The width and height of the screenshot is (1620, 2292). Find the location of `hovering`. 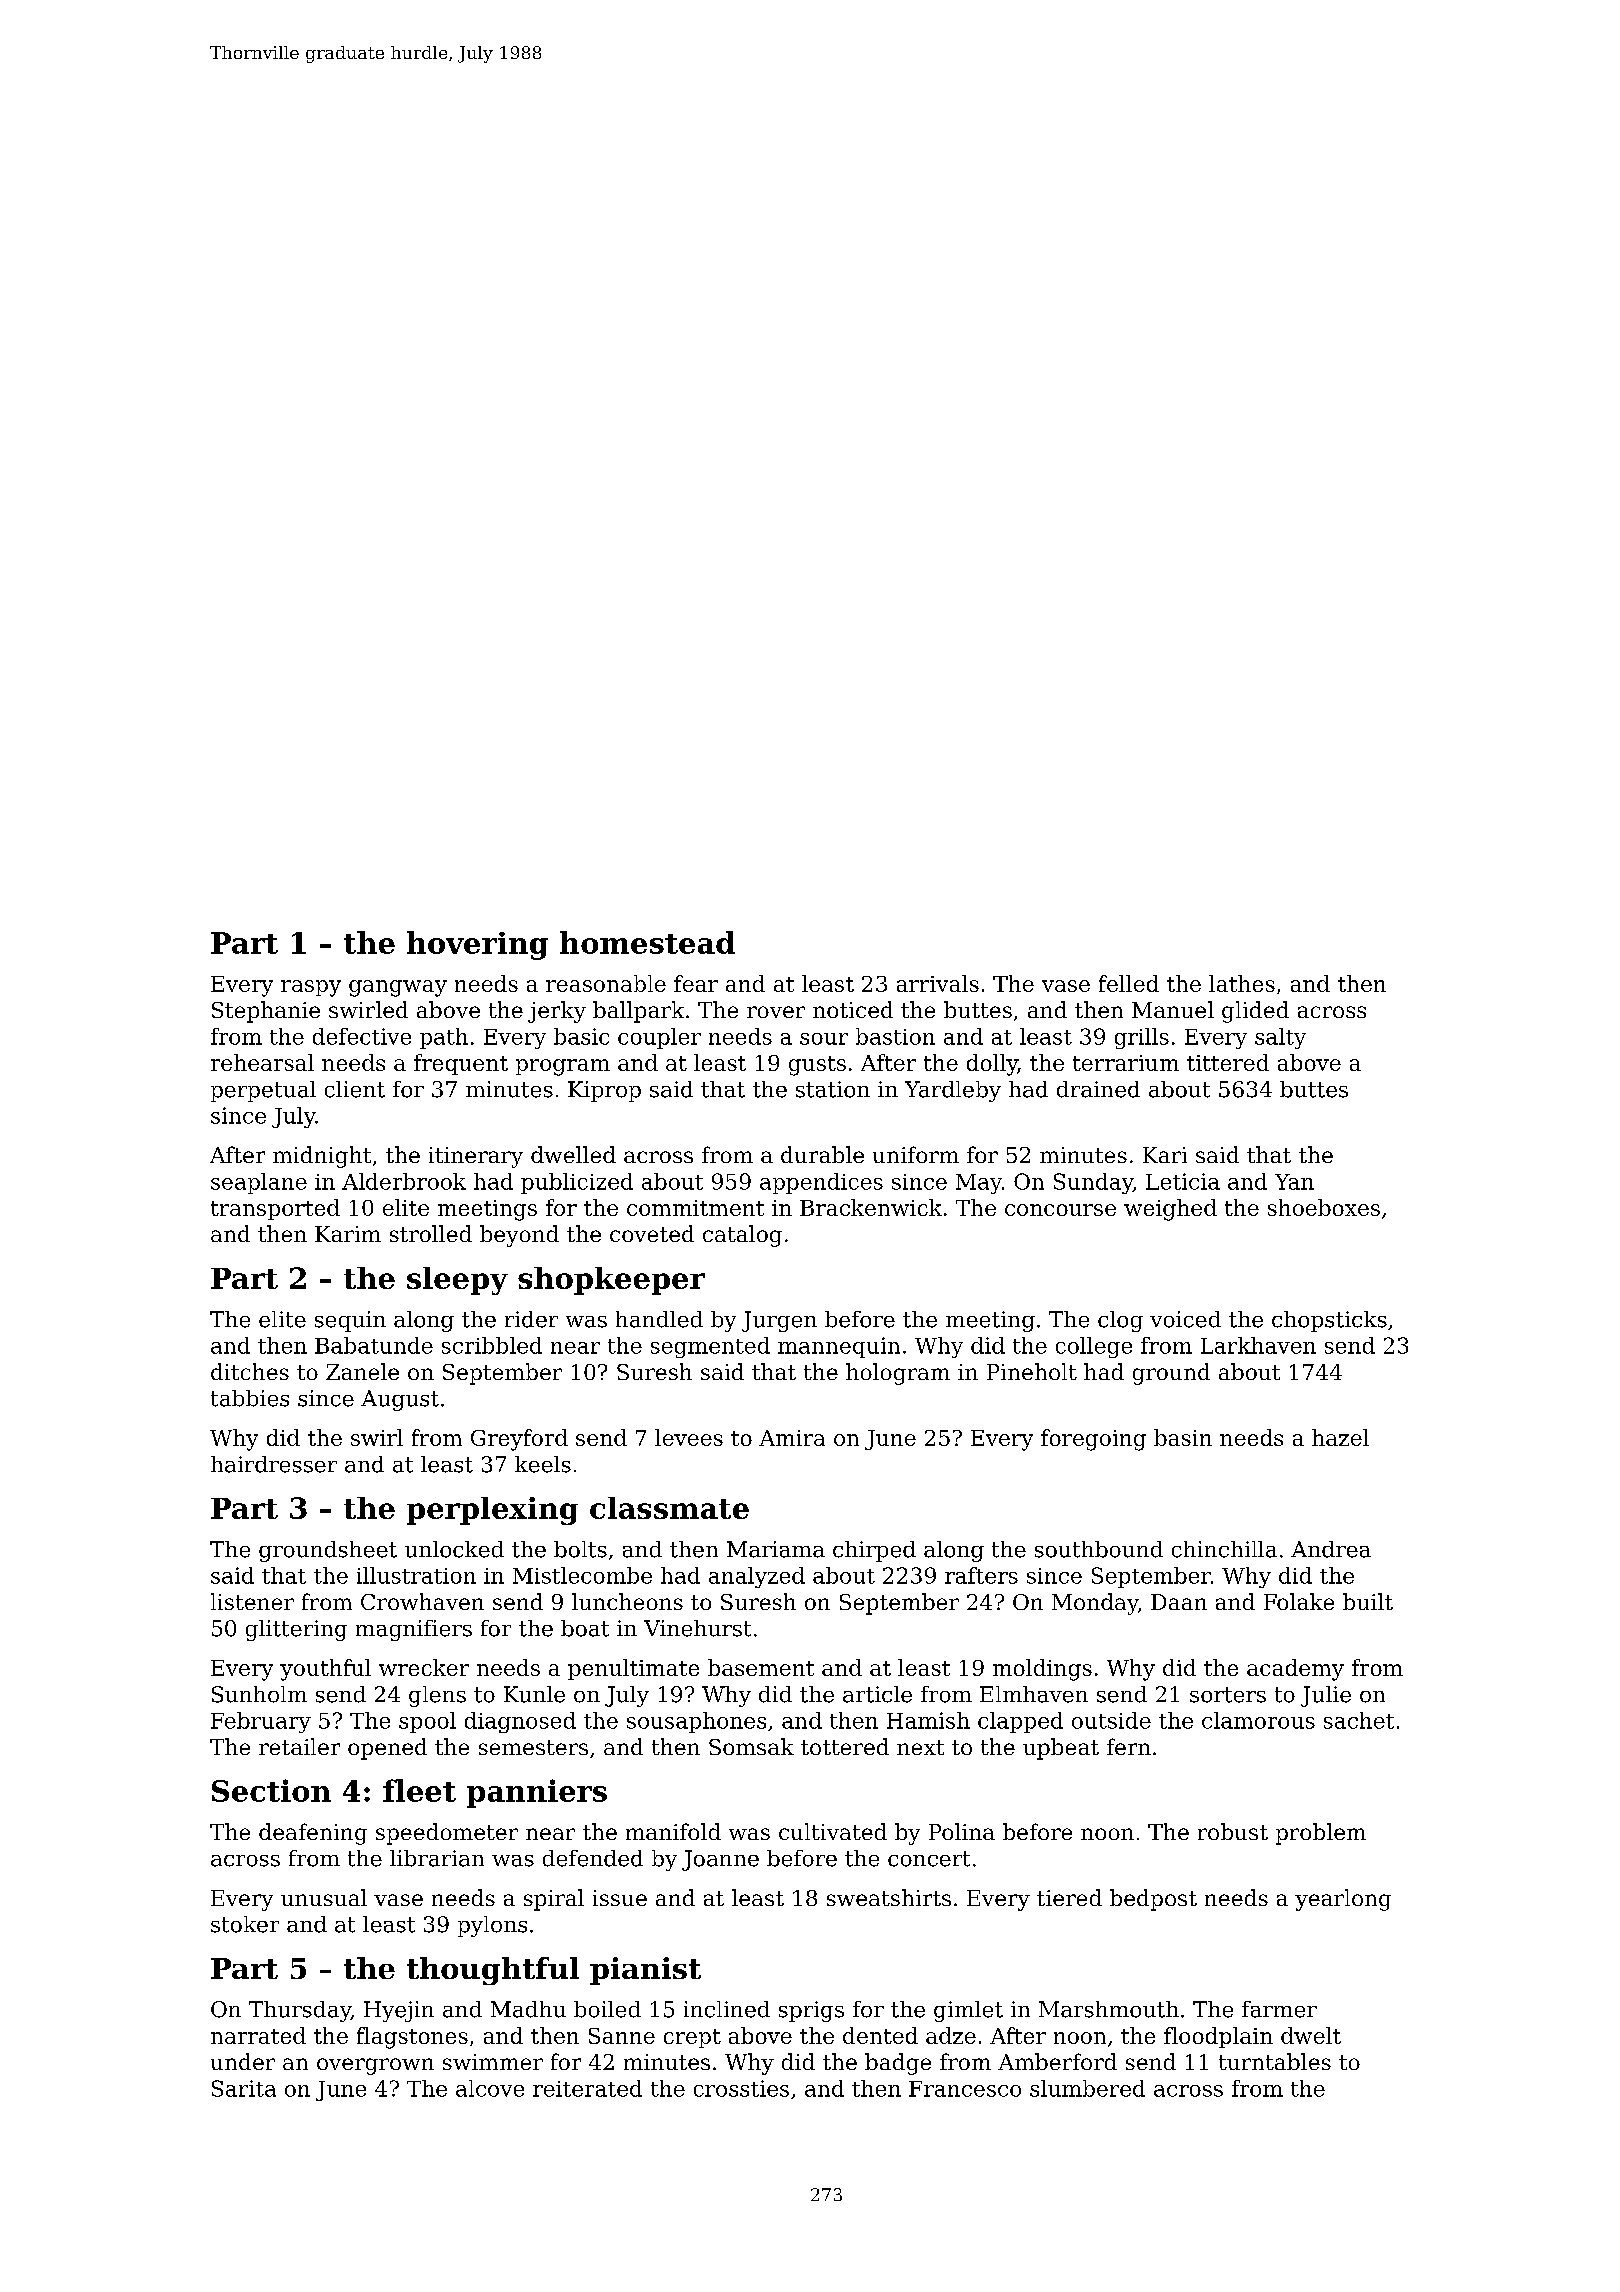

hovering is located at coordinates (477, 945).
